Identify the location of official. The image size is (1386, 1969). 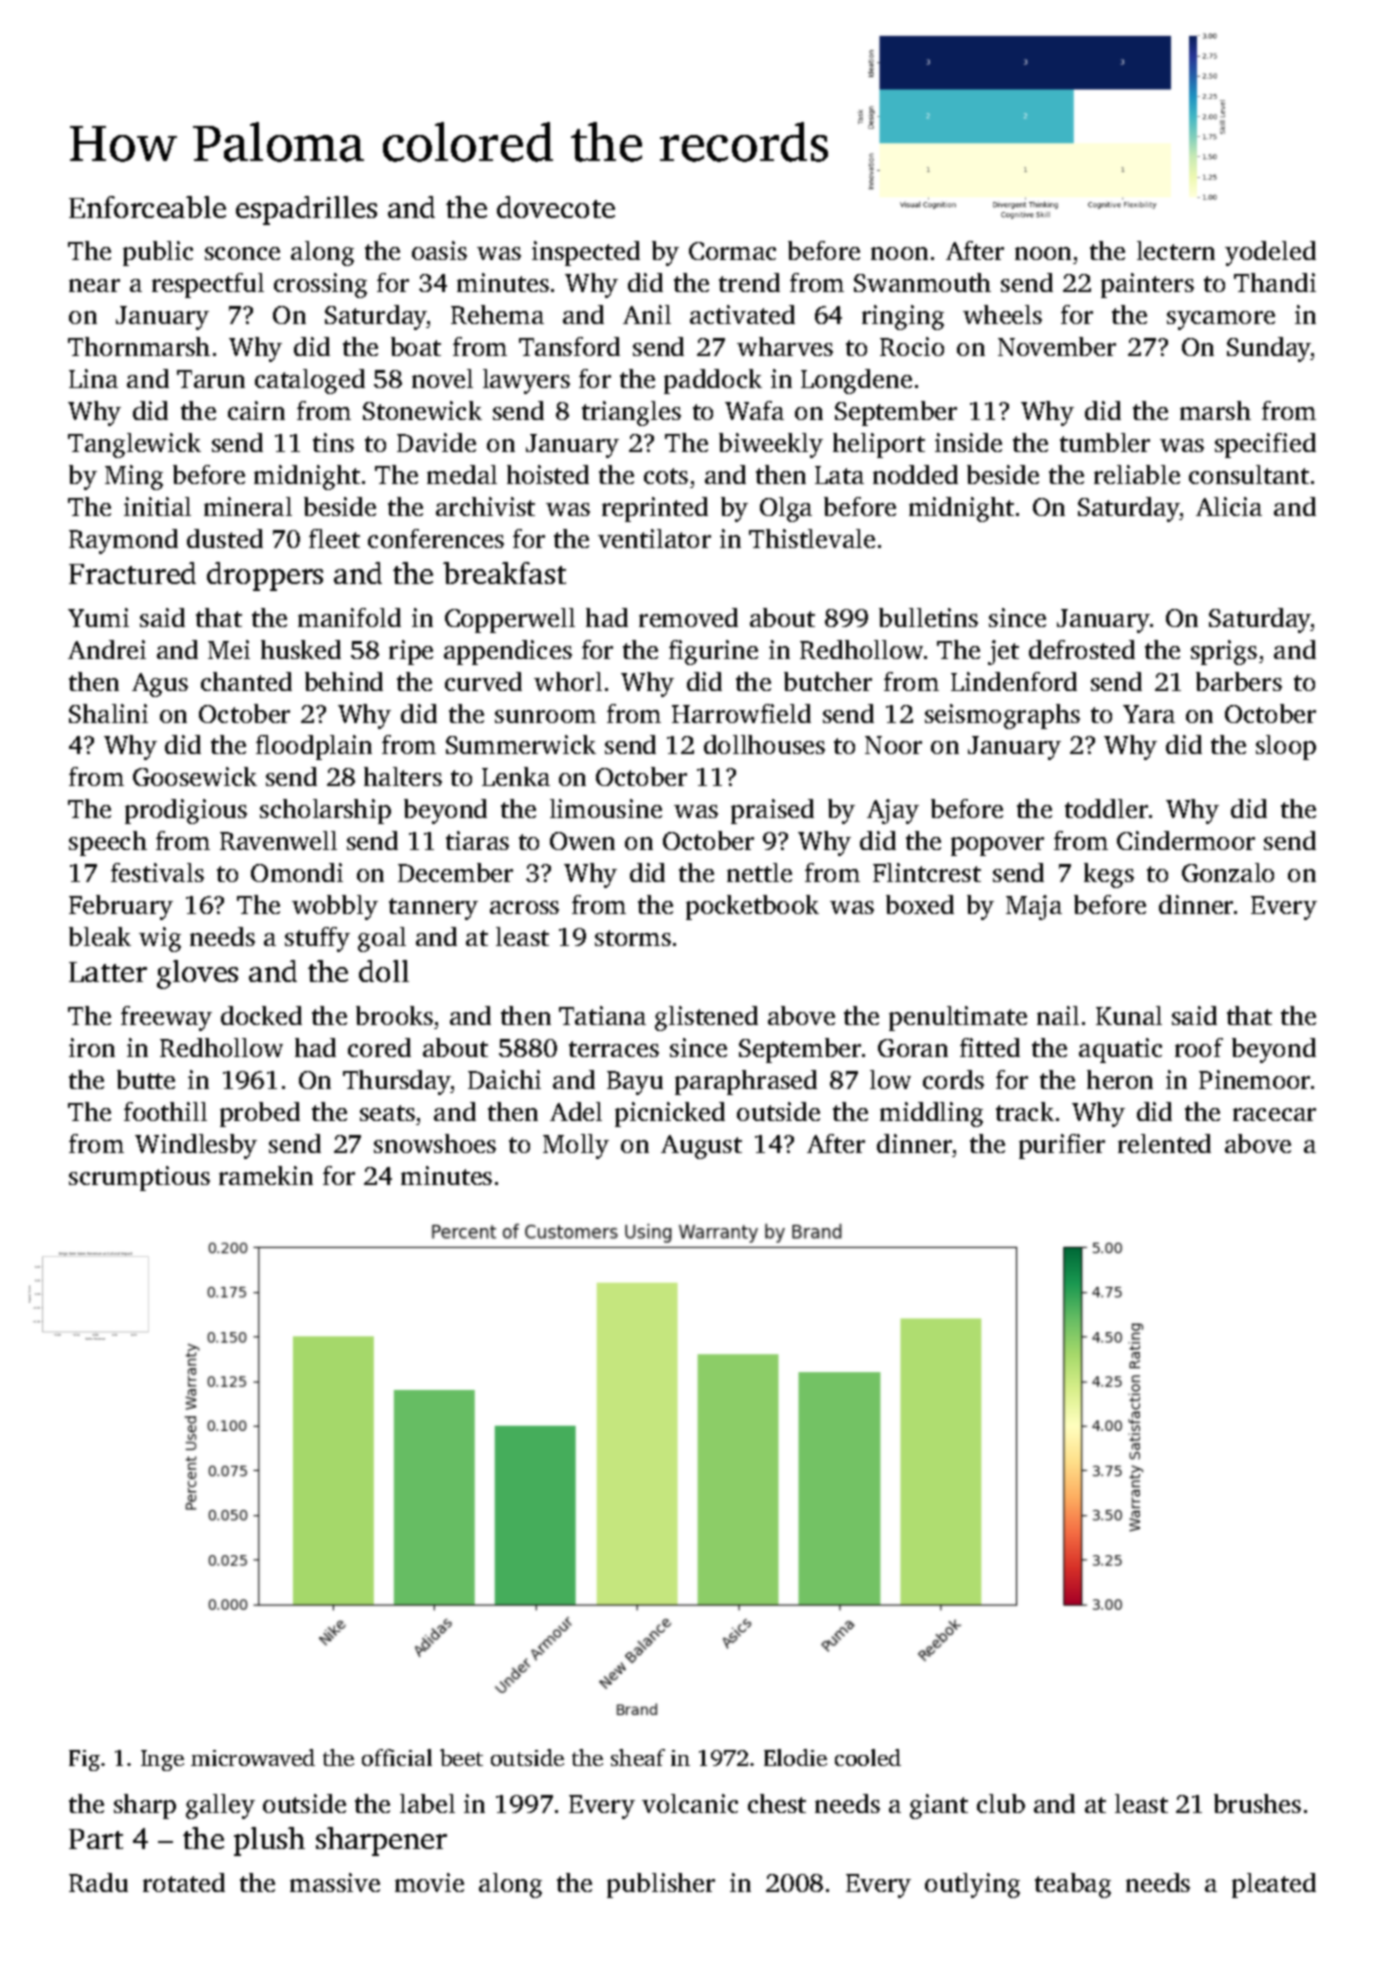
(397, 1757).
